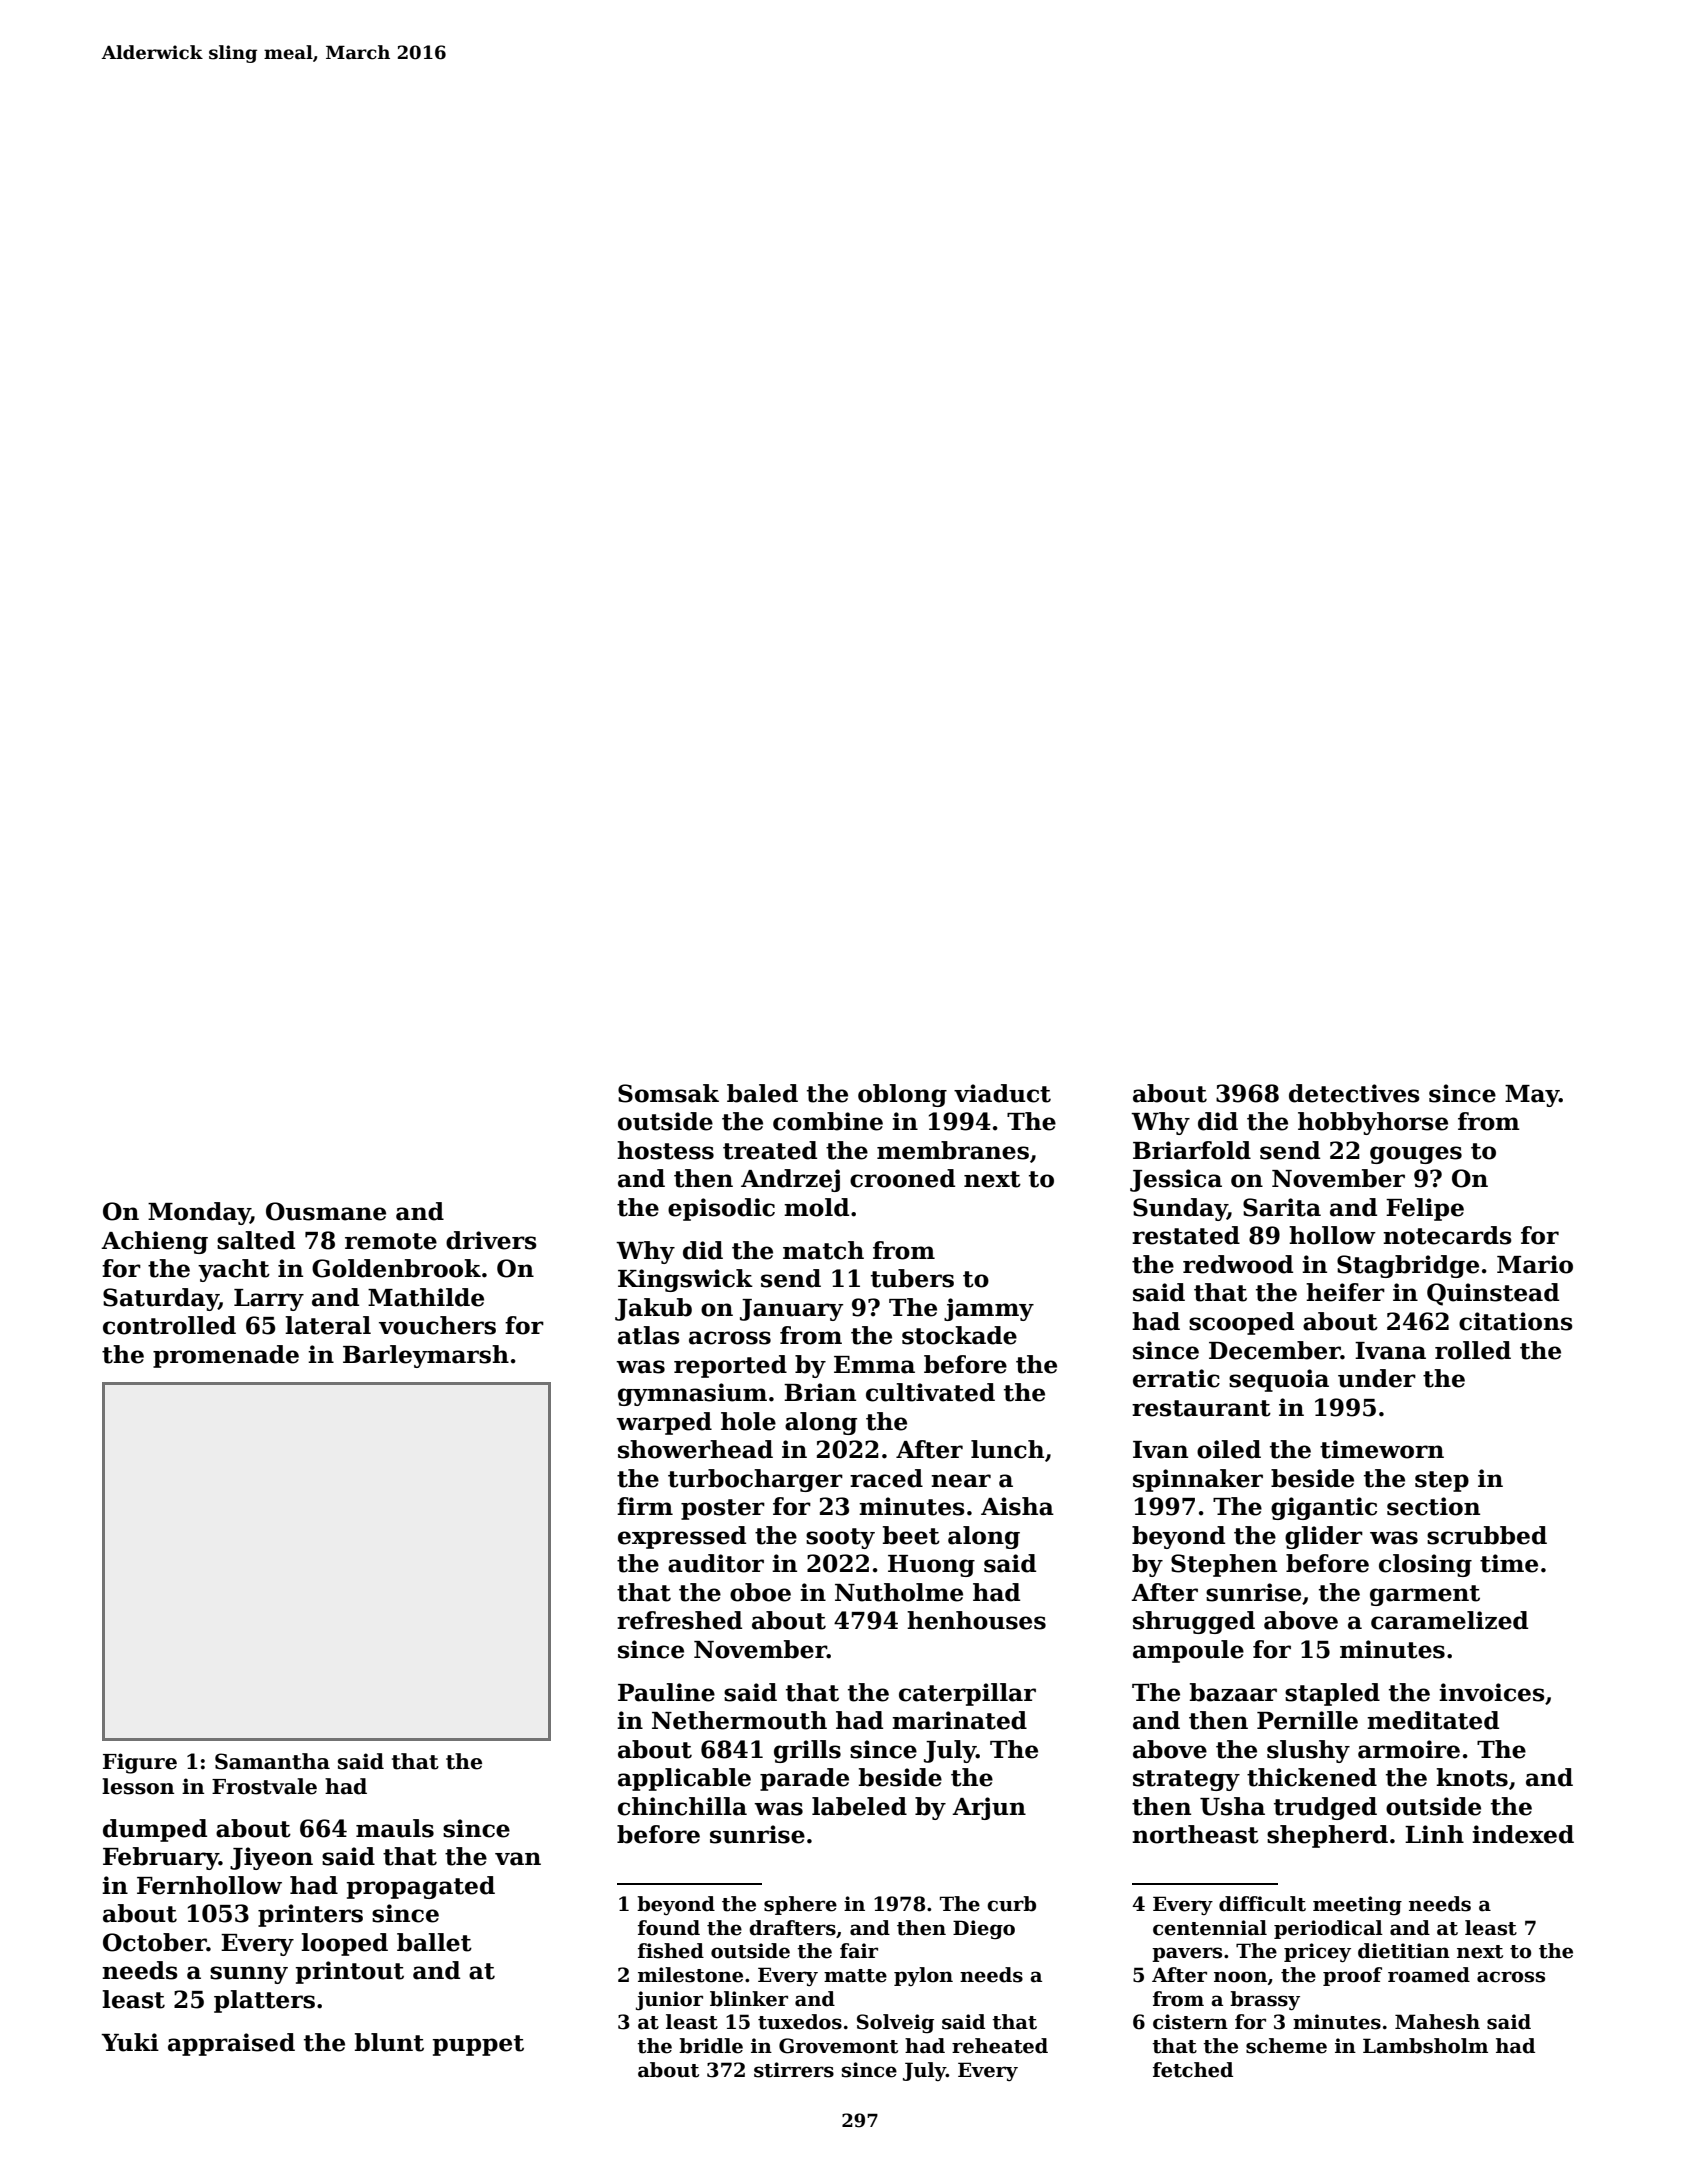 This image has width=1683, height=2178. I want to click on blunt, so click(389, 2042).
